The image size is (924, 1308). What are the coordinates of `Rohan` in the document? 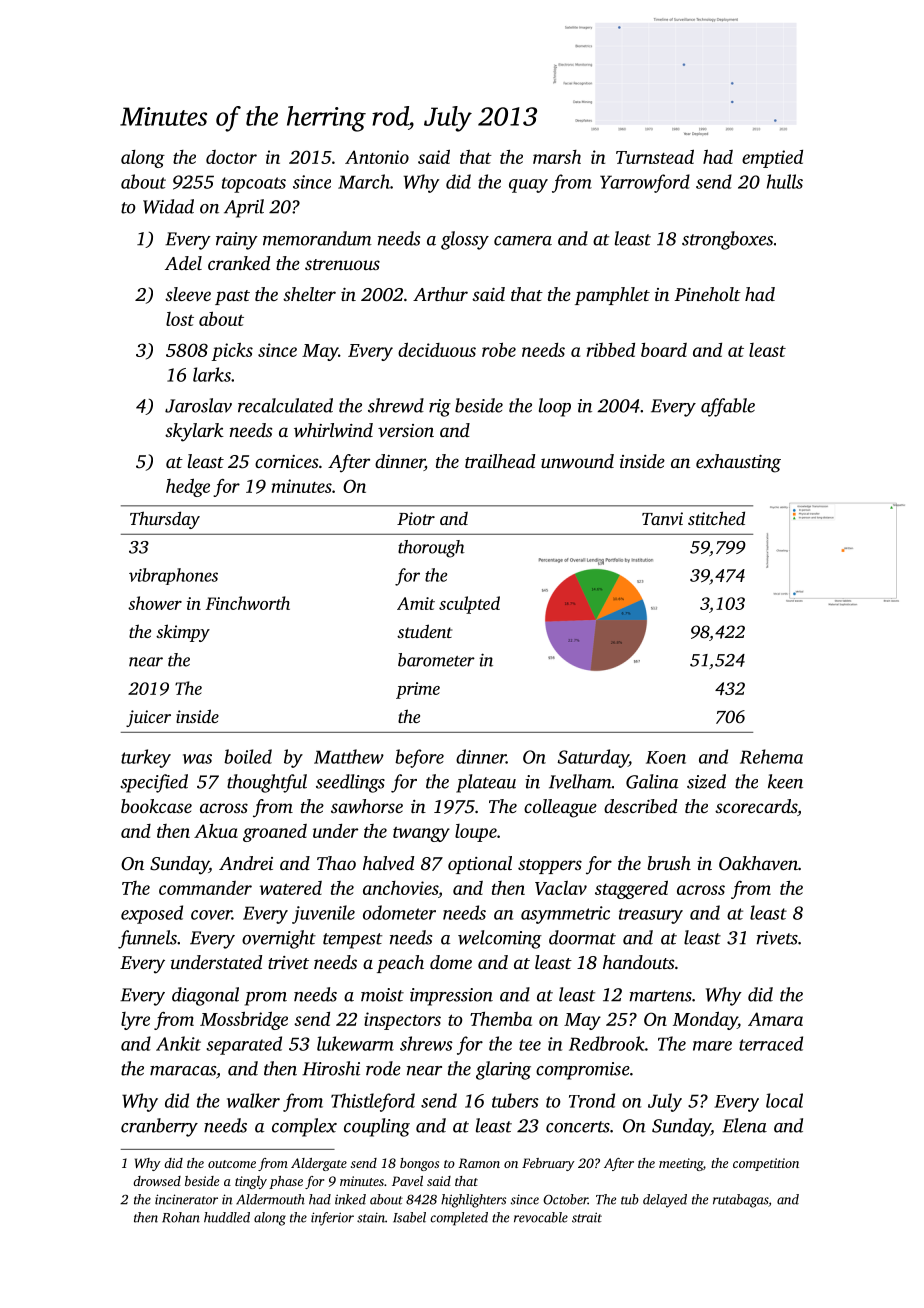 It's located at (181, 1217).
